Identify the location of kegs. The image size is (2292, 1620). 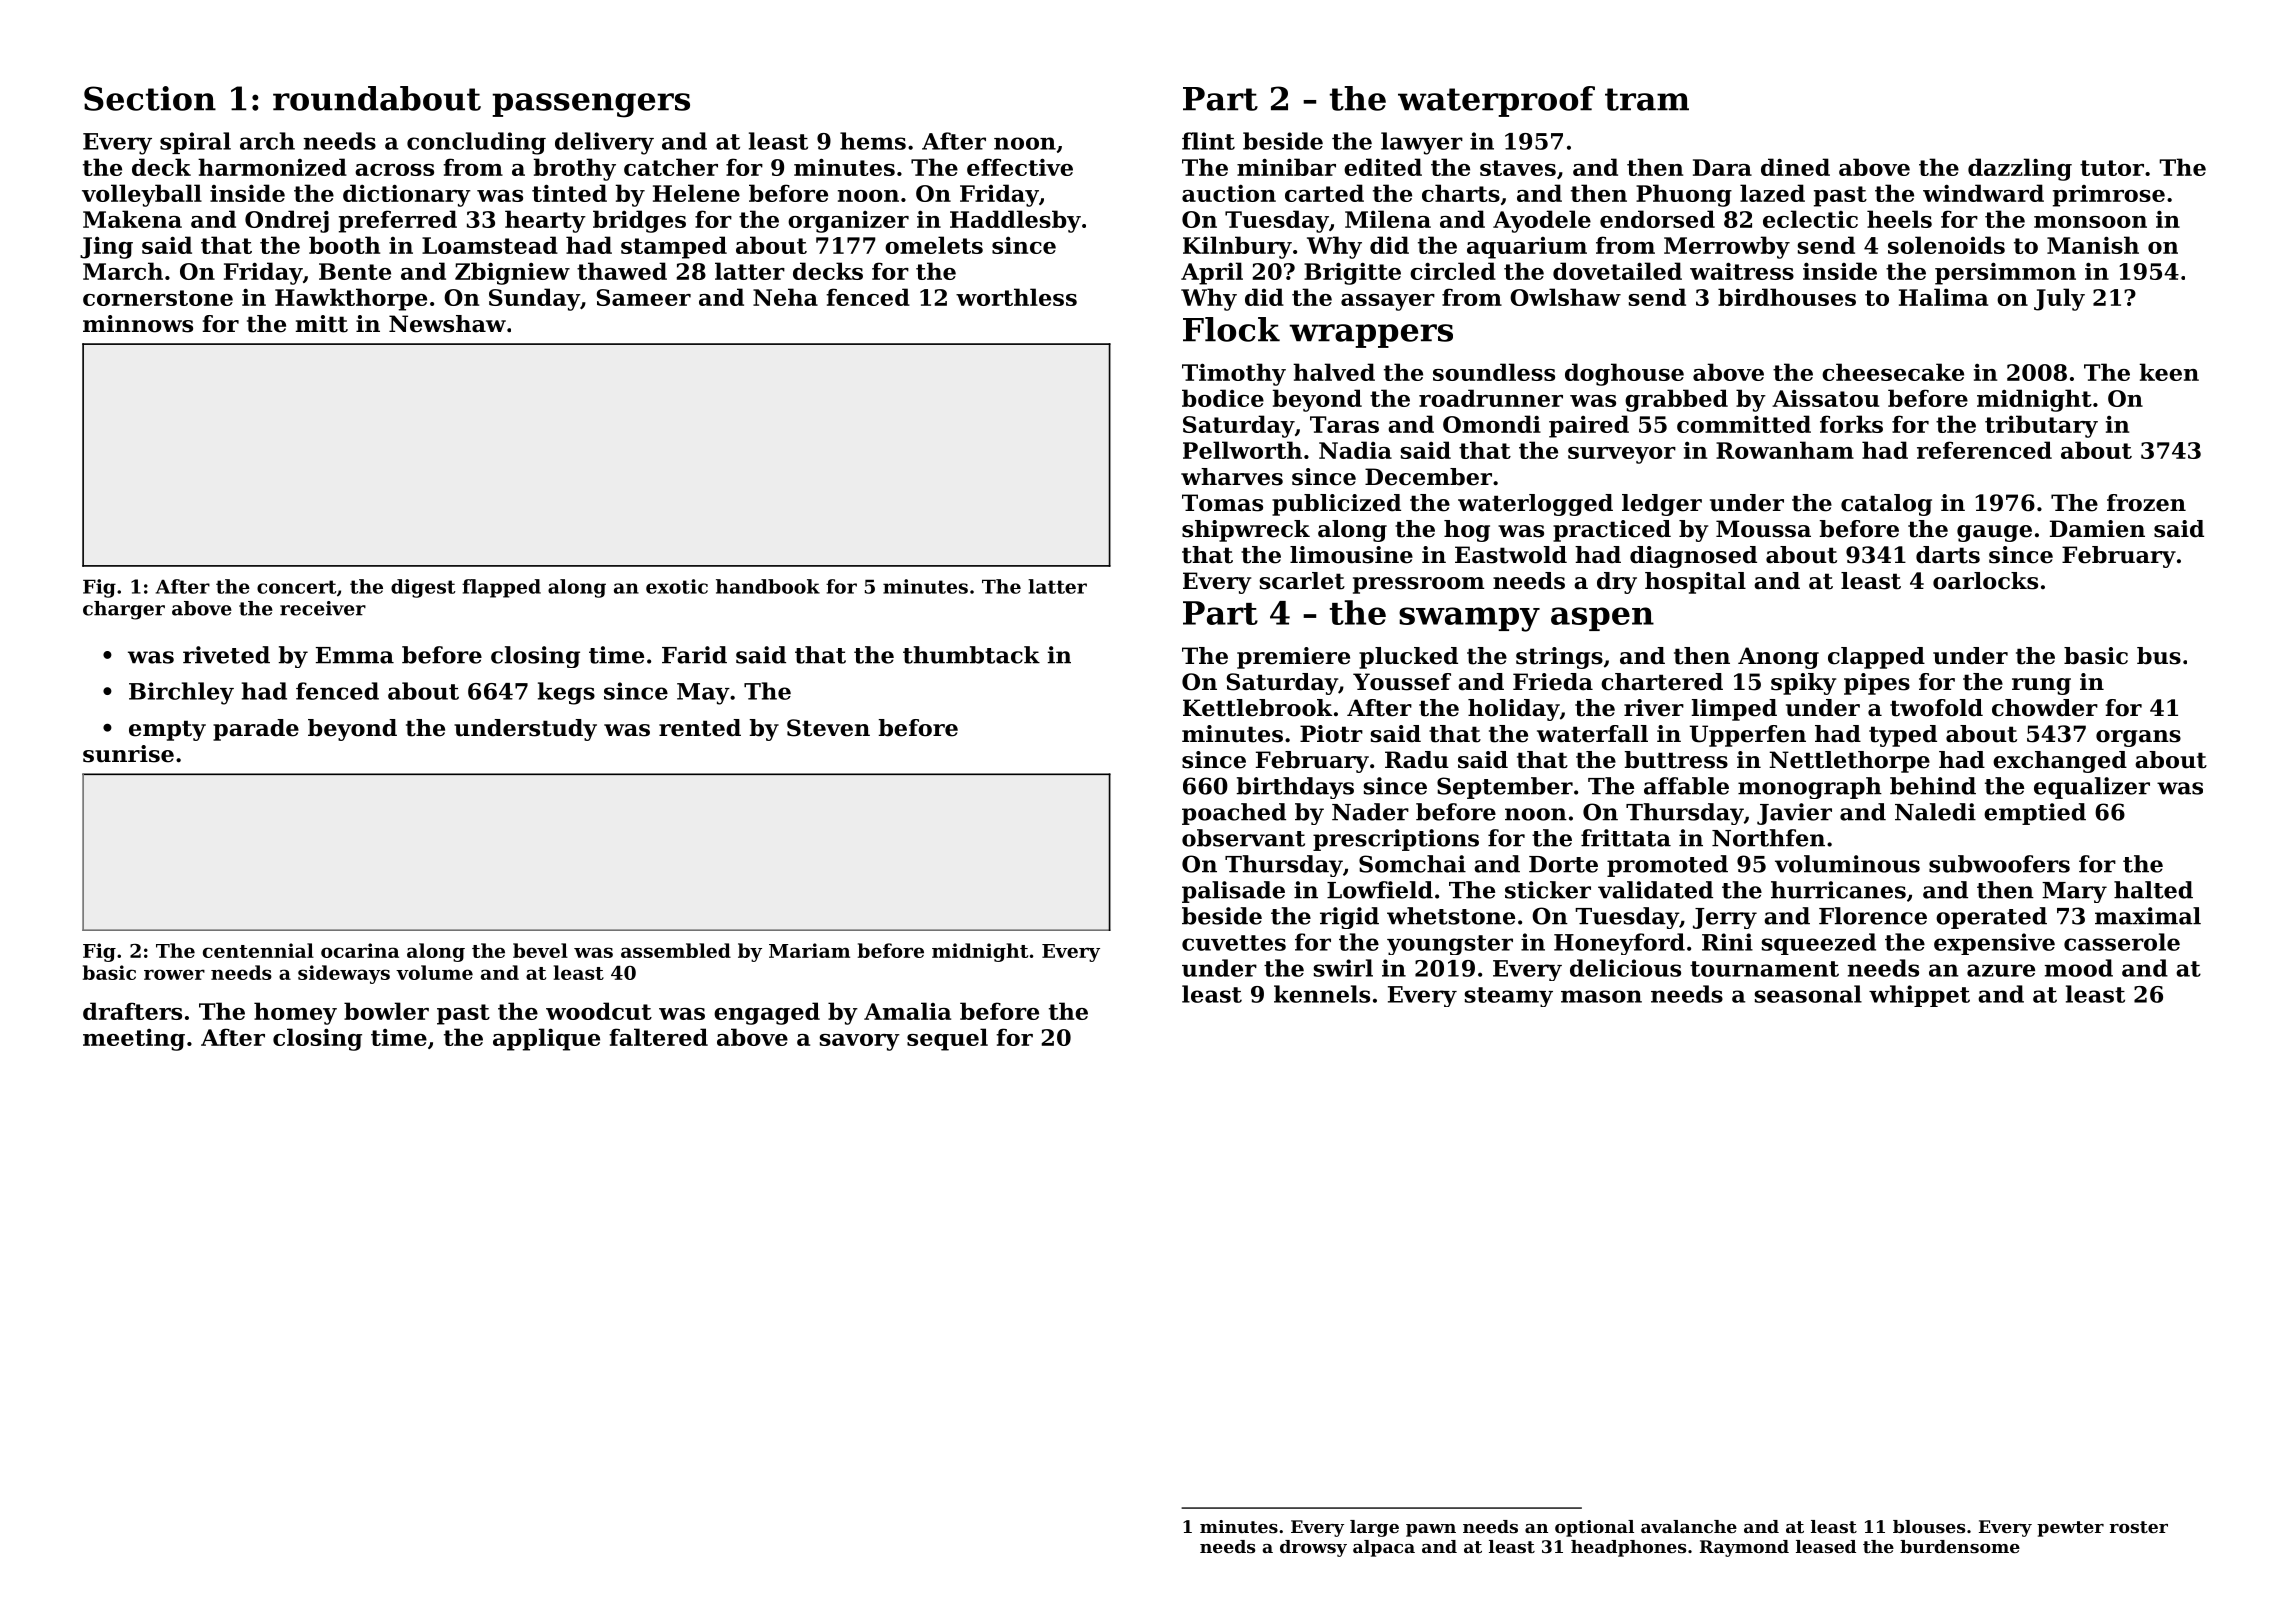
(566, 693).
